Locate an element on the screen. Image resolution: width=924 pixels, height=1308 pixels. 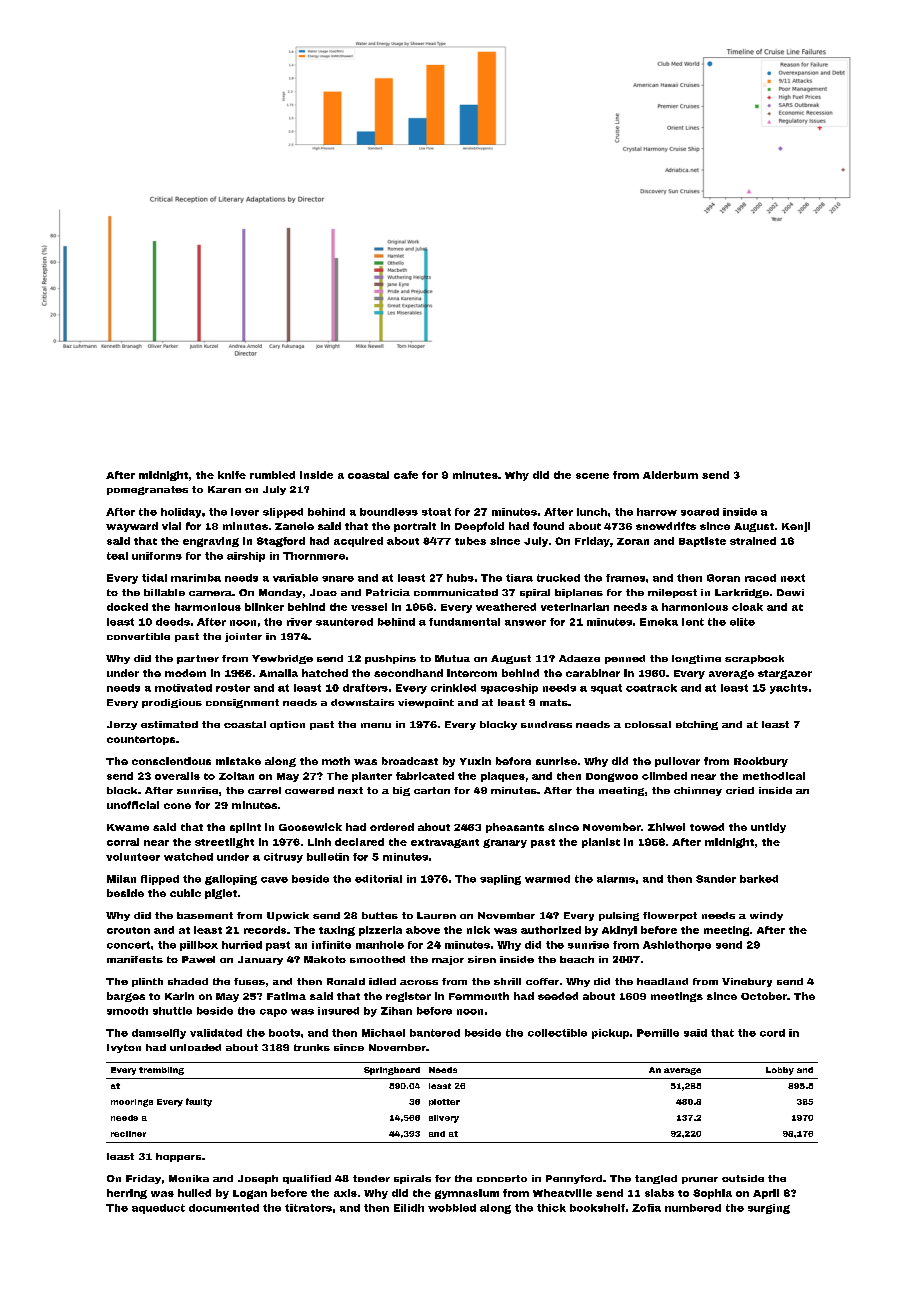
pomegranates is located at coordinates (147, 490).
